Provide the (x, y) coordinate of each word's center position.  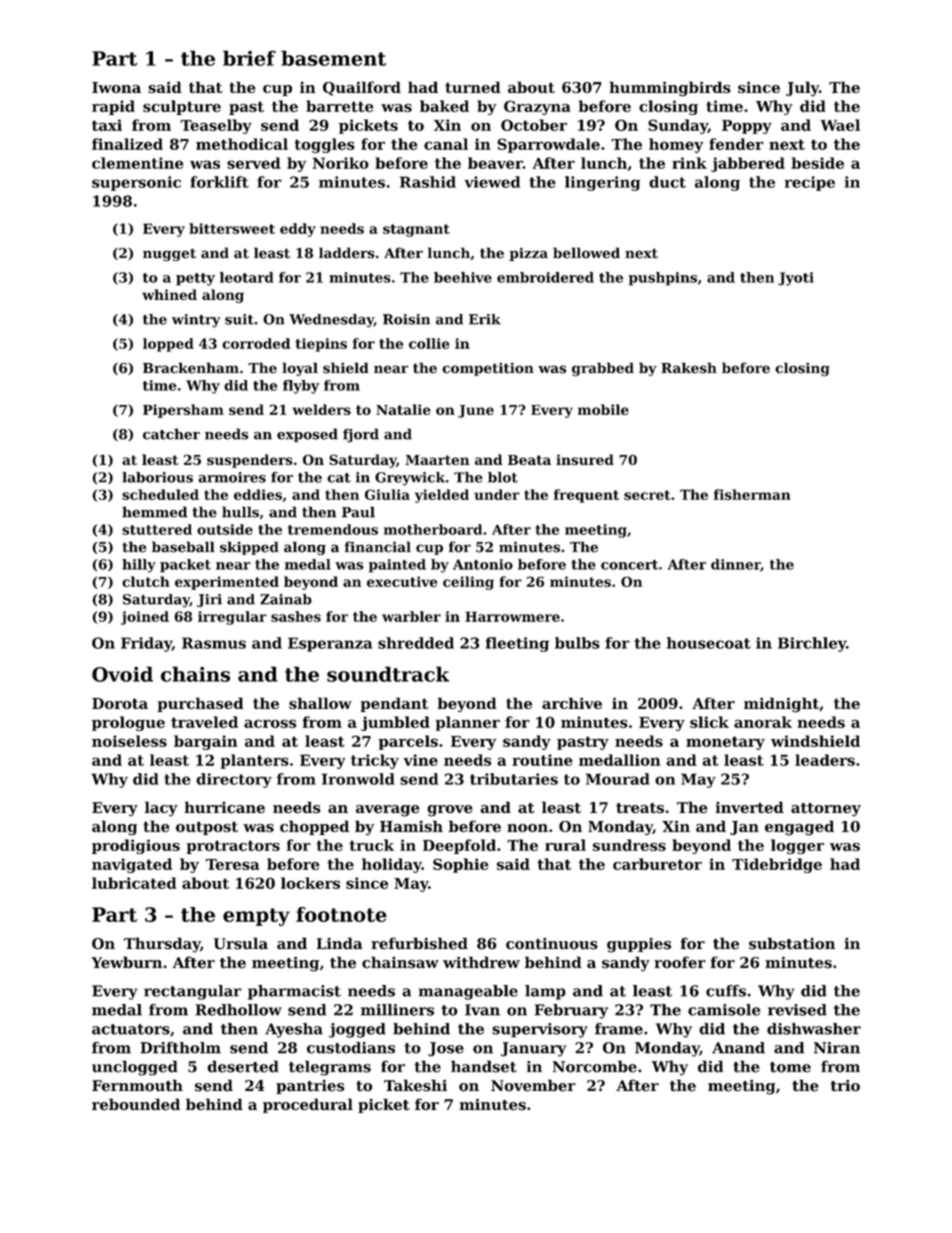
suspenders (250, 461)
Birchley (812, 644)
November (533, 1085)
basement (333, 58)
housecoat (709, 643)
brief (249, 58)
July (802, 88)
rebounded (136, 1104)
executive (402, 581)
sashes (296, 616)
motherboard (433, 529)
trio (845, 1086)
